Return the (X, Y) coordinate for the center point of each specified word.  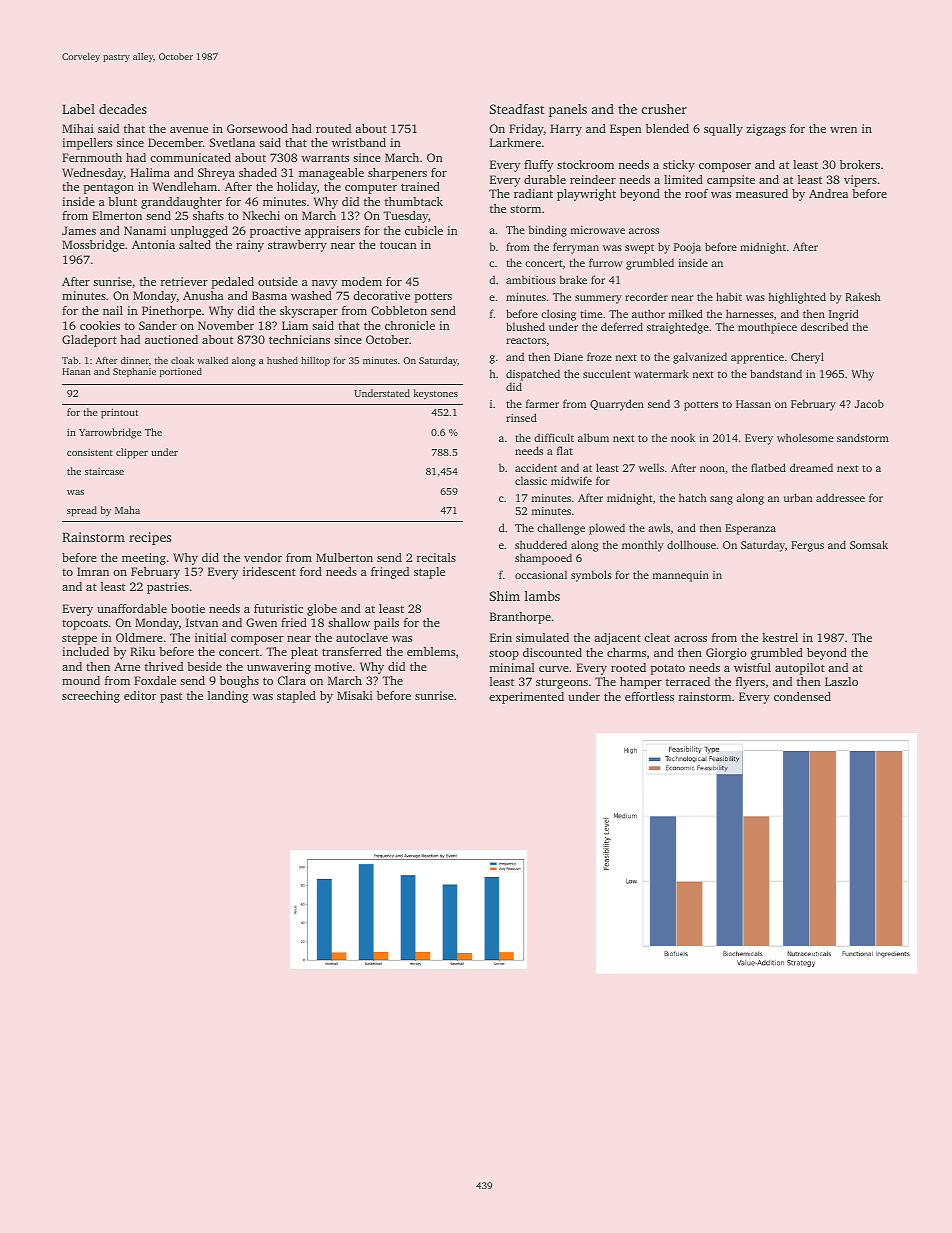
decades (123, 109)
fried (294, 622)
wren (843, 130)
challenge (561, 529)
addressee (840, 497)
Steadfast (517, 109)
